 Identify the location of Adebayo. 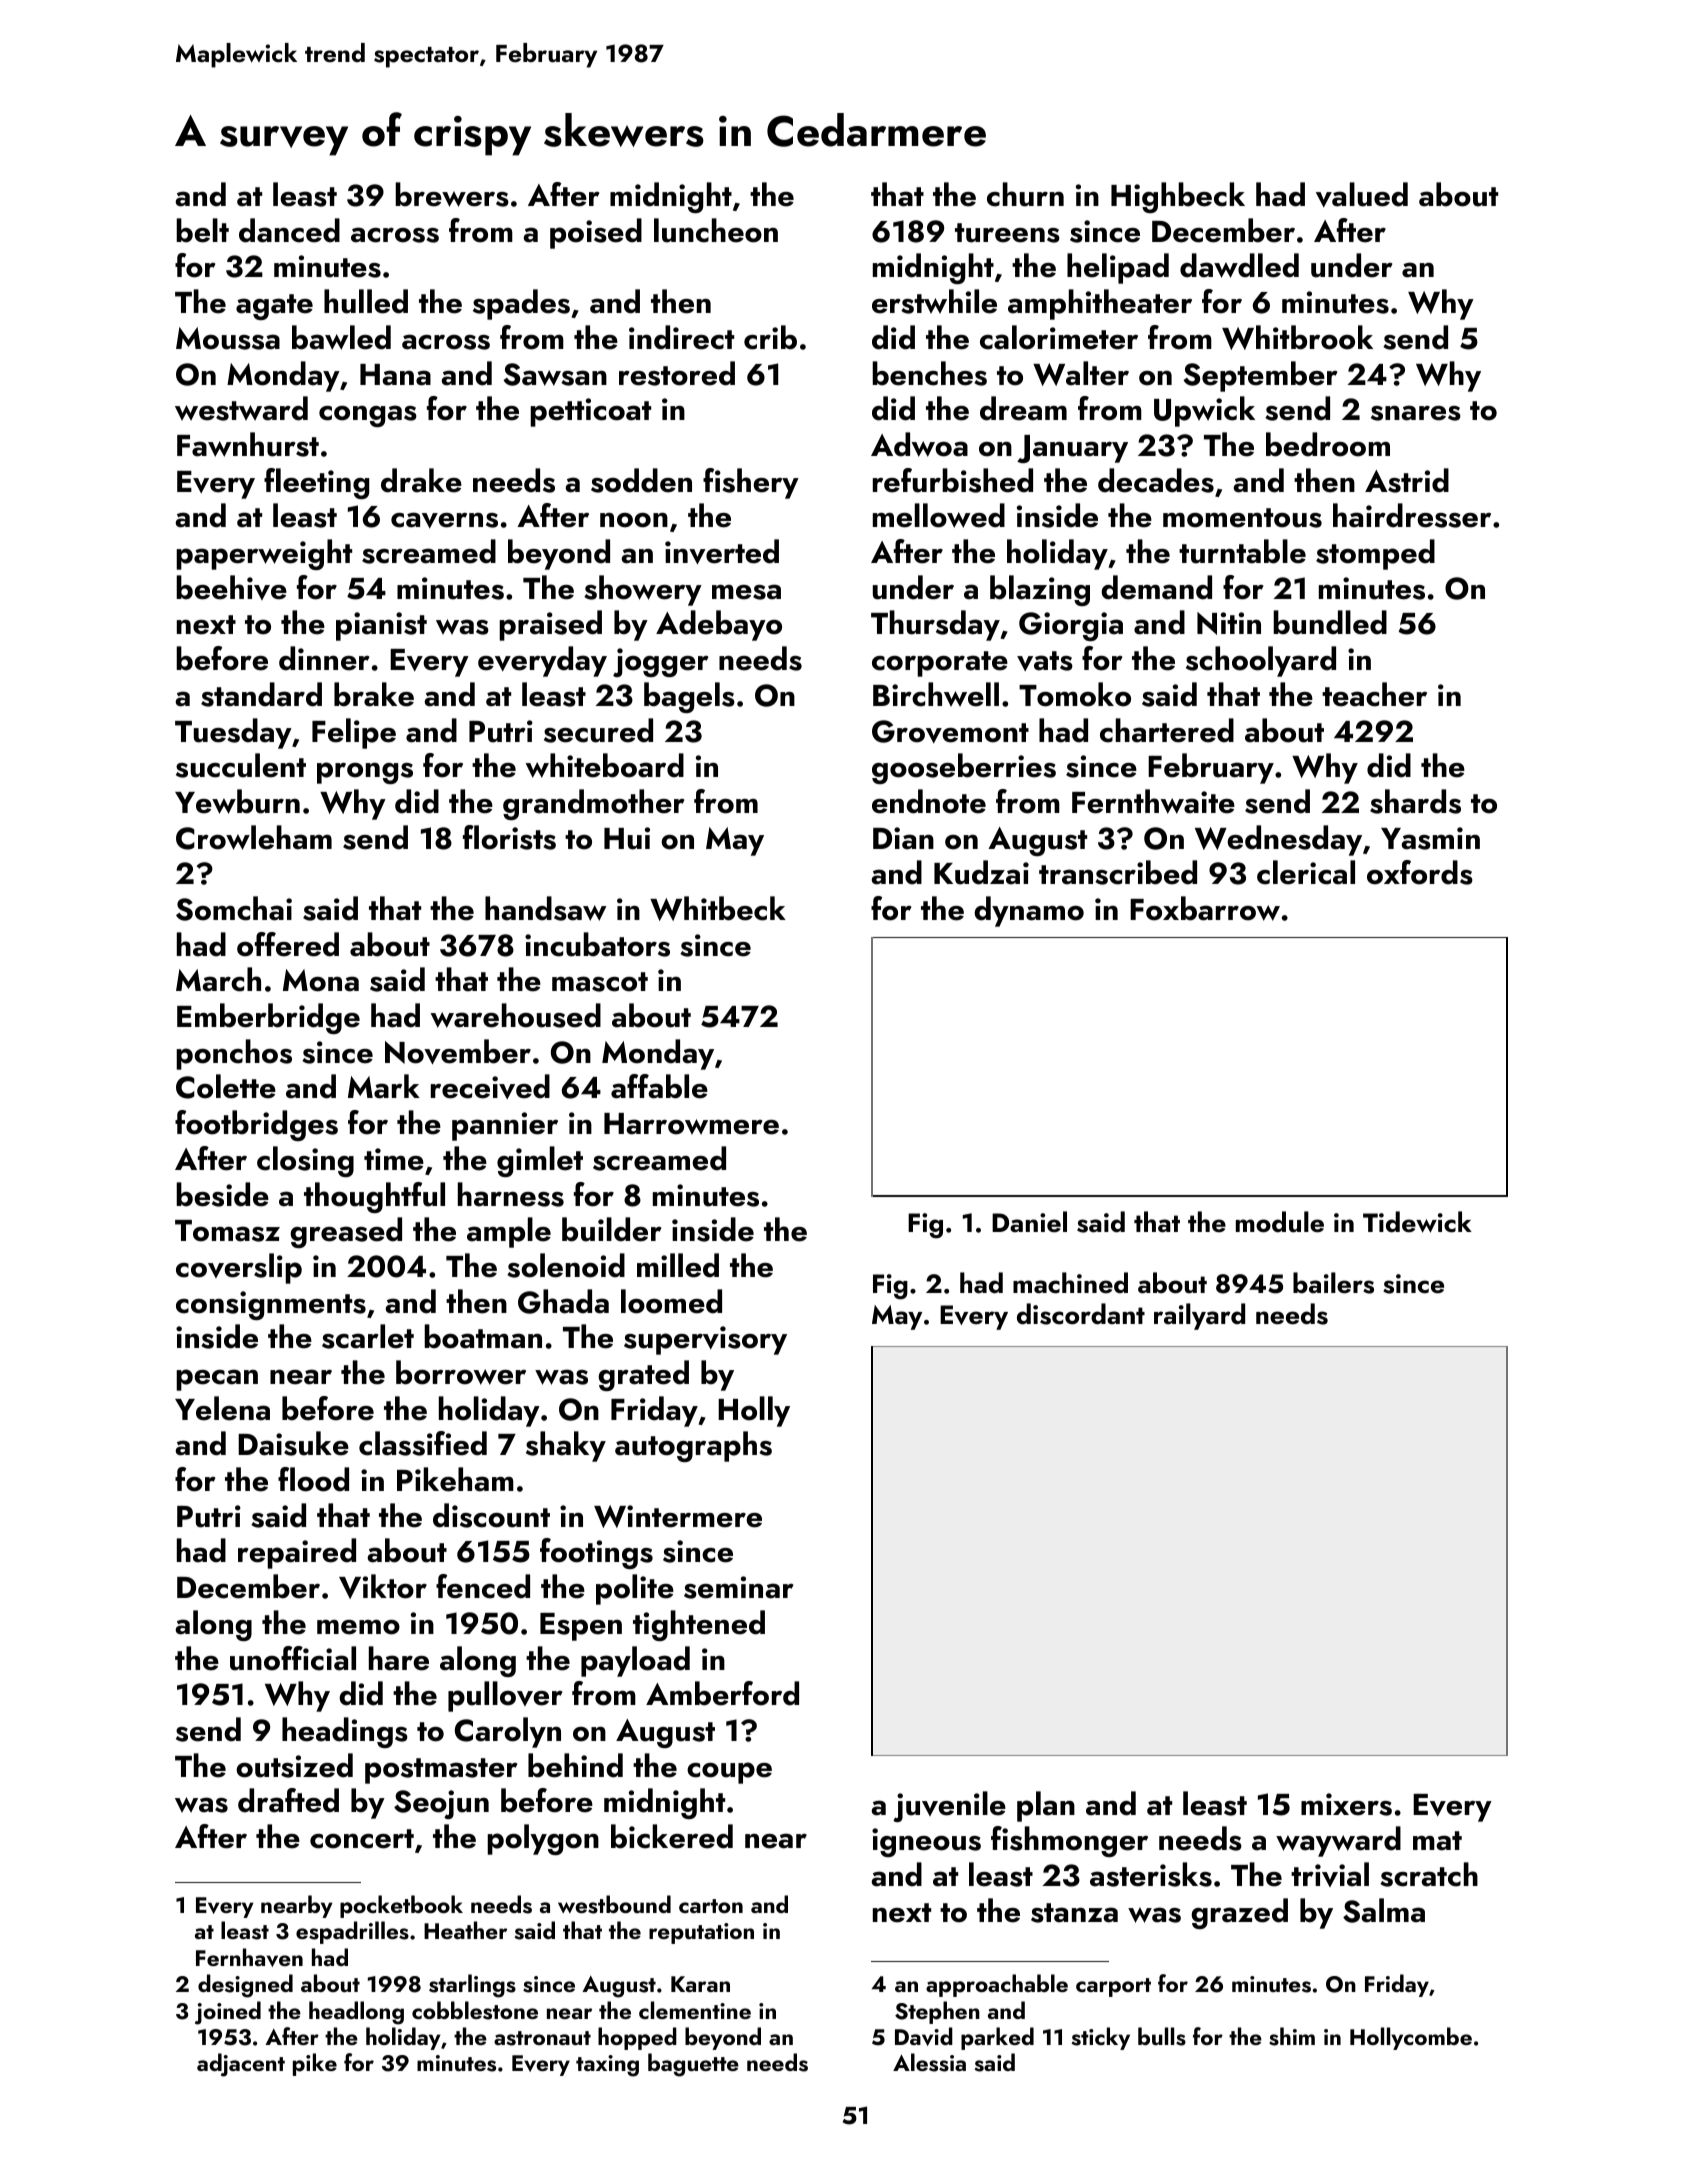
(719, 625).
